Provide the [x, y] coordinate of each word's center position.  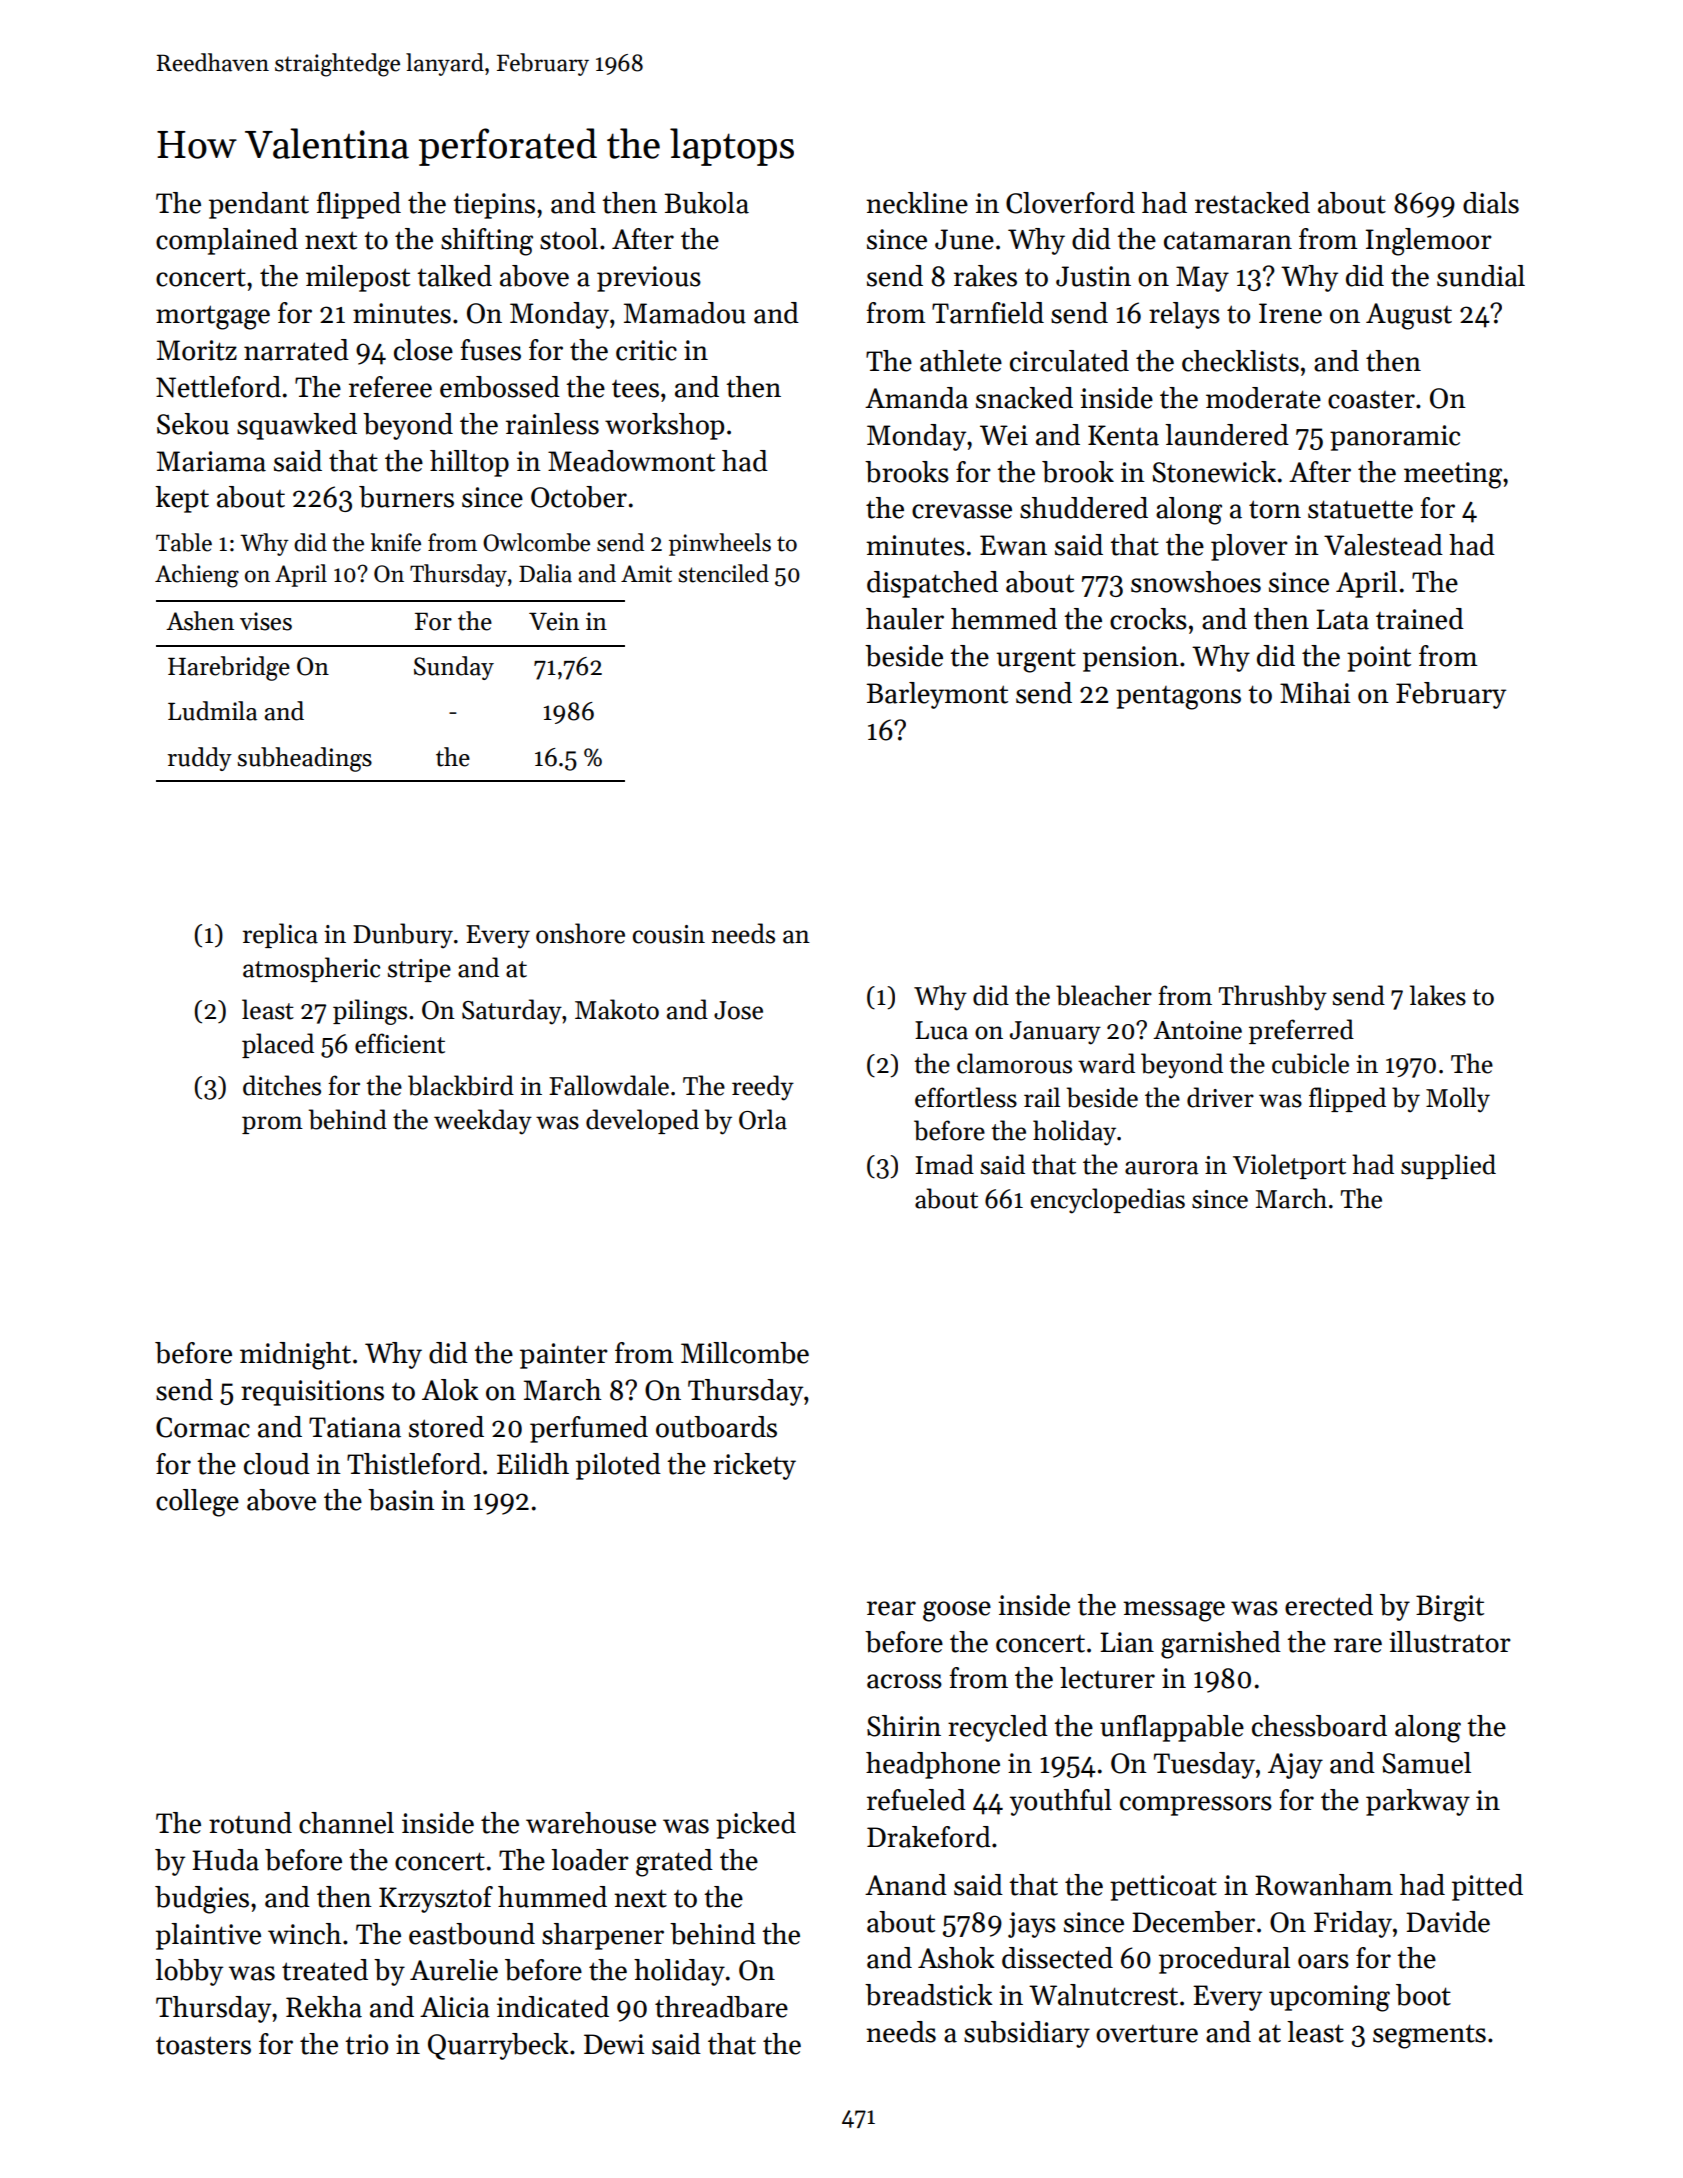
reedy [763, 1088]
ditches [282, 1085]
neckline [917, 203]
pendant [259, 205]
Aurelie [454, 1970]
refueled [916, 1800]
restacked [1252, 203]
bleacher [1104, 995]
